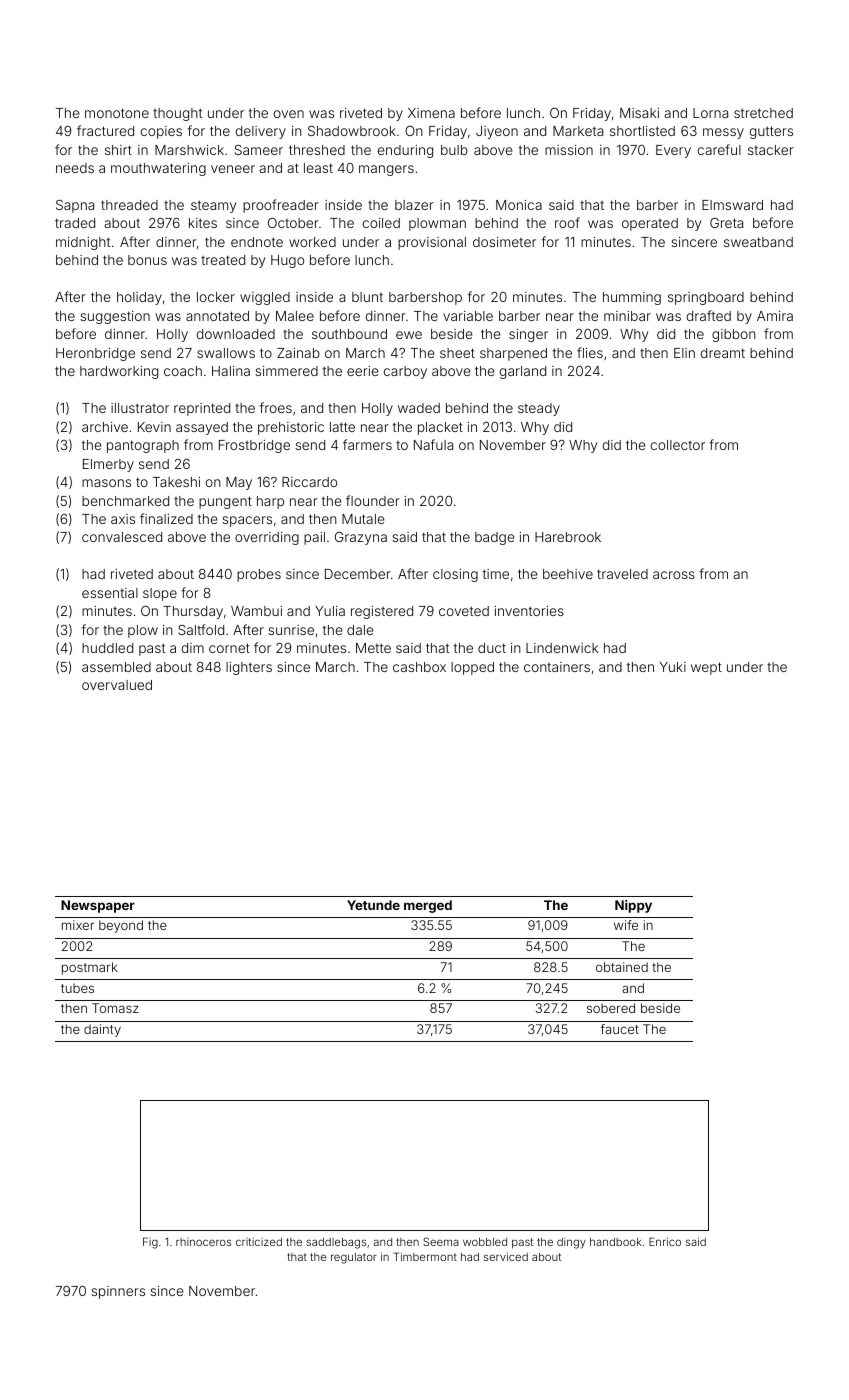  I want to click on lopped, so click(472, 668).
